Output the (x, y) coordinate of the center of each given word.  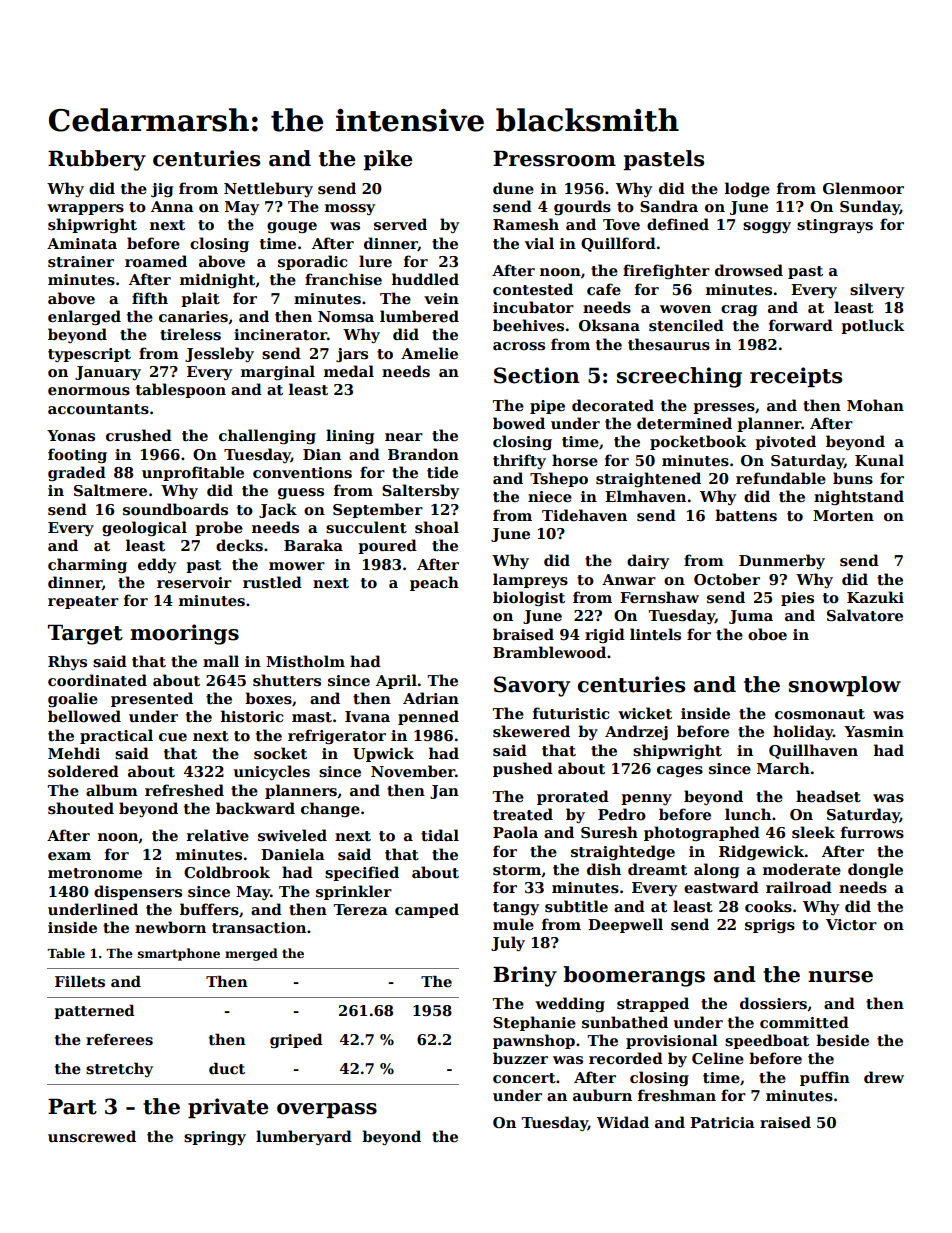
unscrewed (92, 1136)
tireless (190, 334)
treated (523, 814)
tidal (440, 835)
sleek (813, 832)
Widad (623, 1122)
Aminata (82, 243)
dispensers (138, 892)
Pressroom (554, 159)
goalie (73, 699)
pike (387, 160)
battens (746, 515)
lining (350, 436)
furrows (872, 832)
